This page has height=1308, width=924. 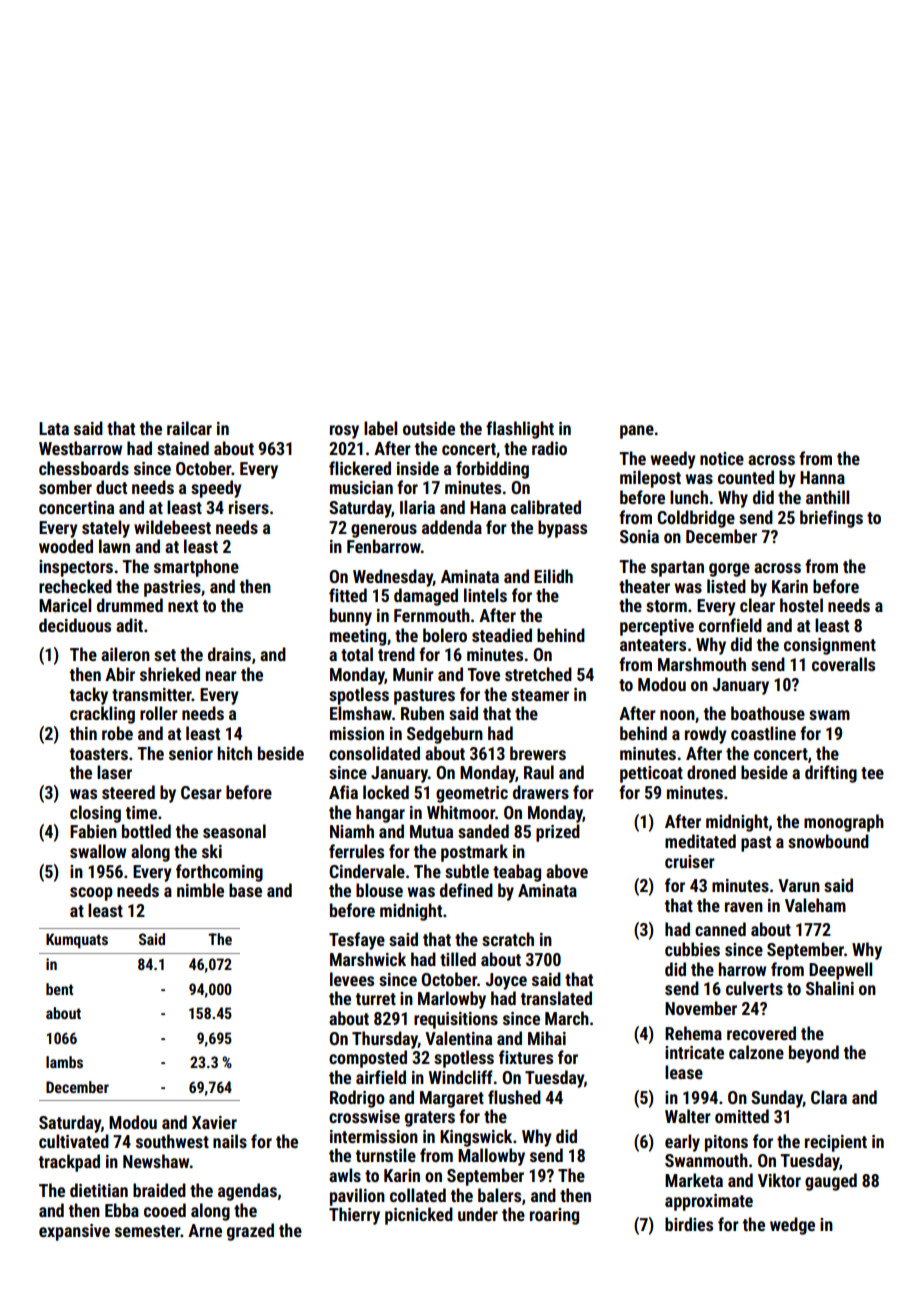 I want to click on composted, so click(x=368, y=1059).
